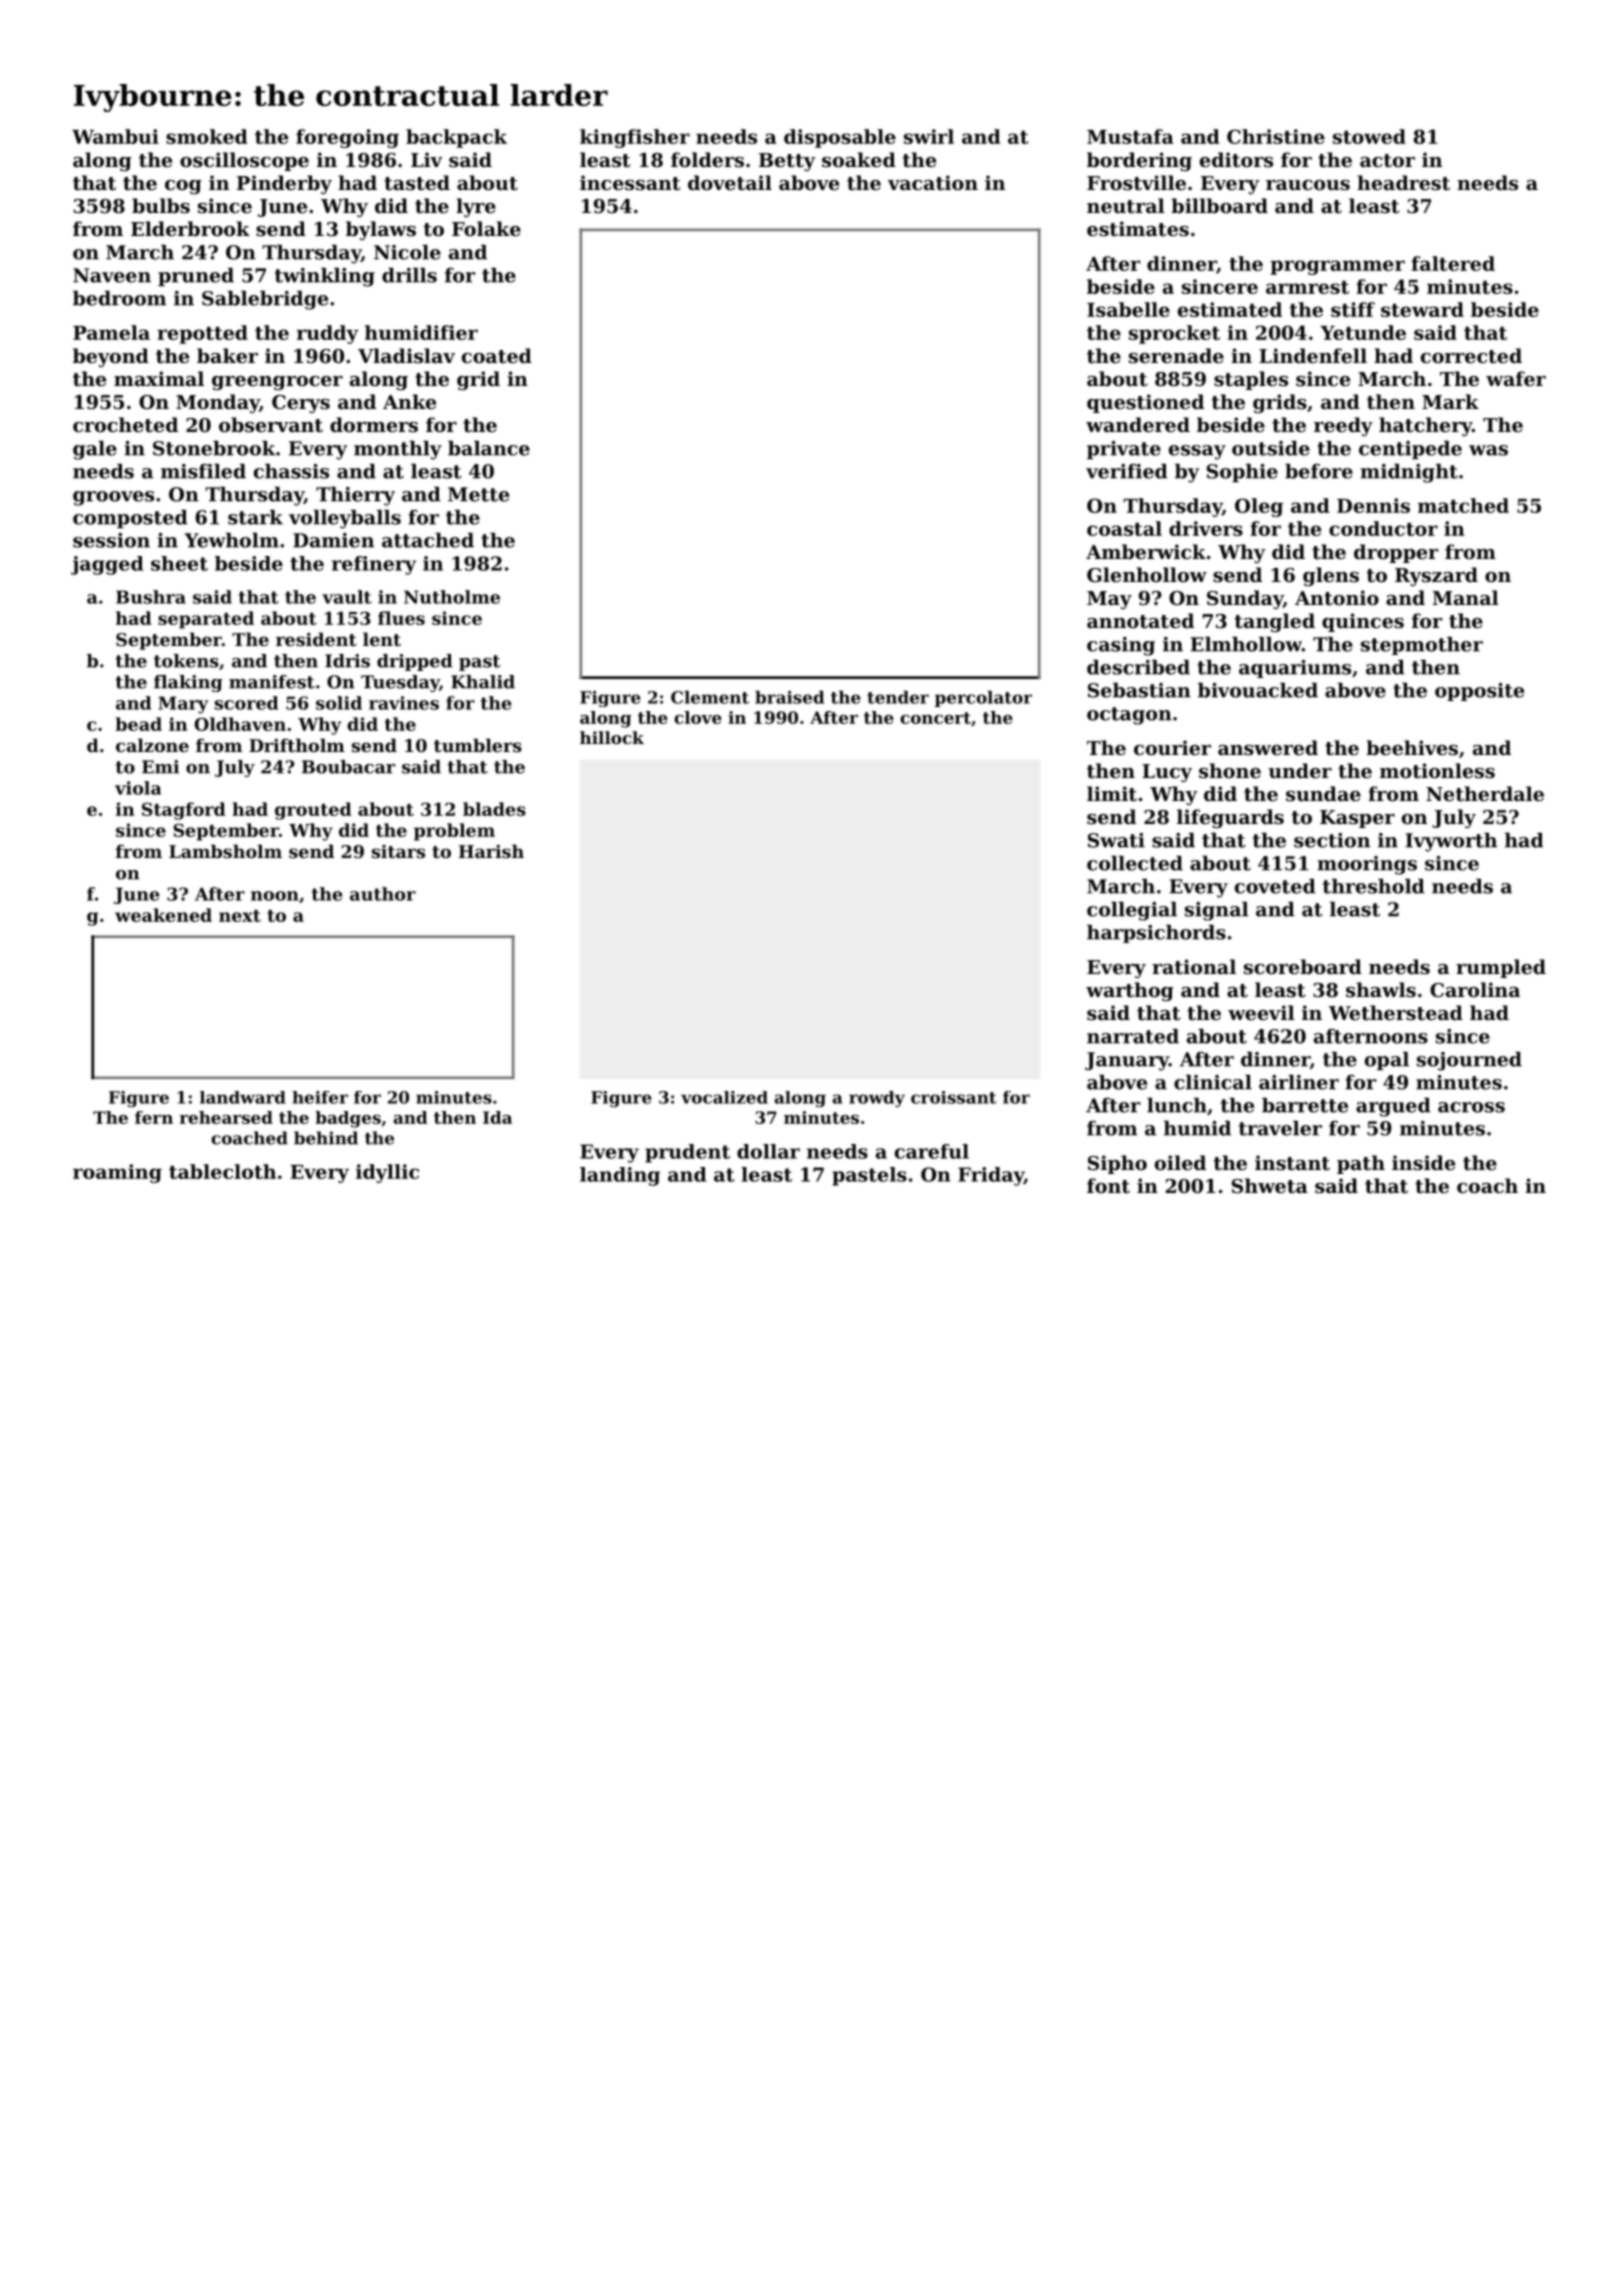 The image size is (1620, 2292). I want to click on Nutholme, so click(452, 597).
